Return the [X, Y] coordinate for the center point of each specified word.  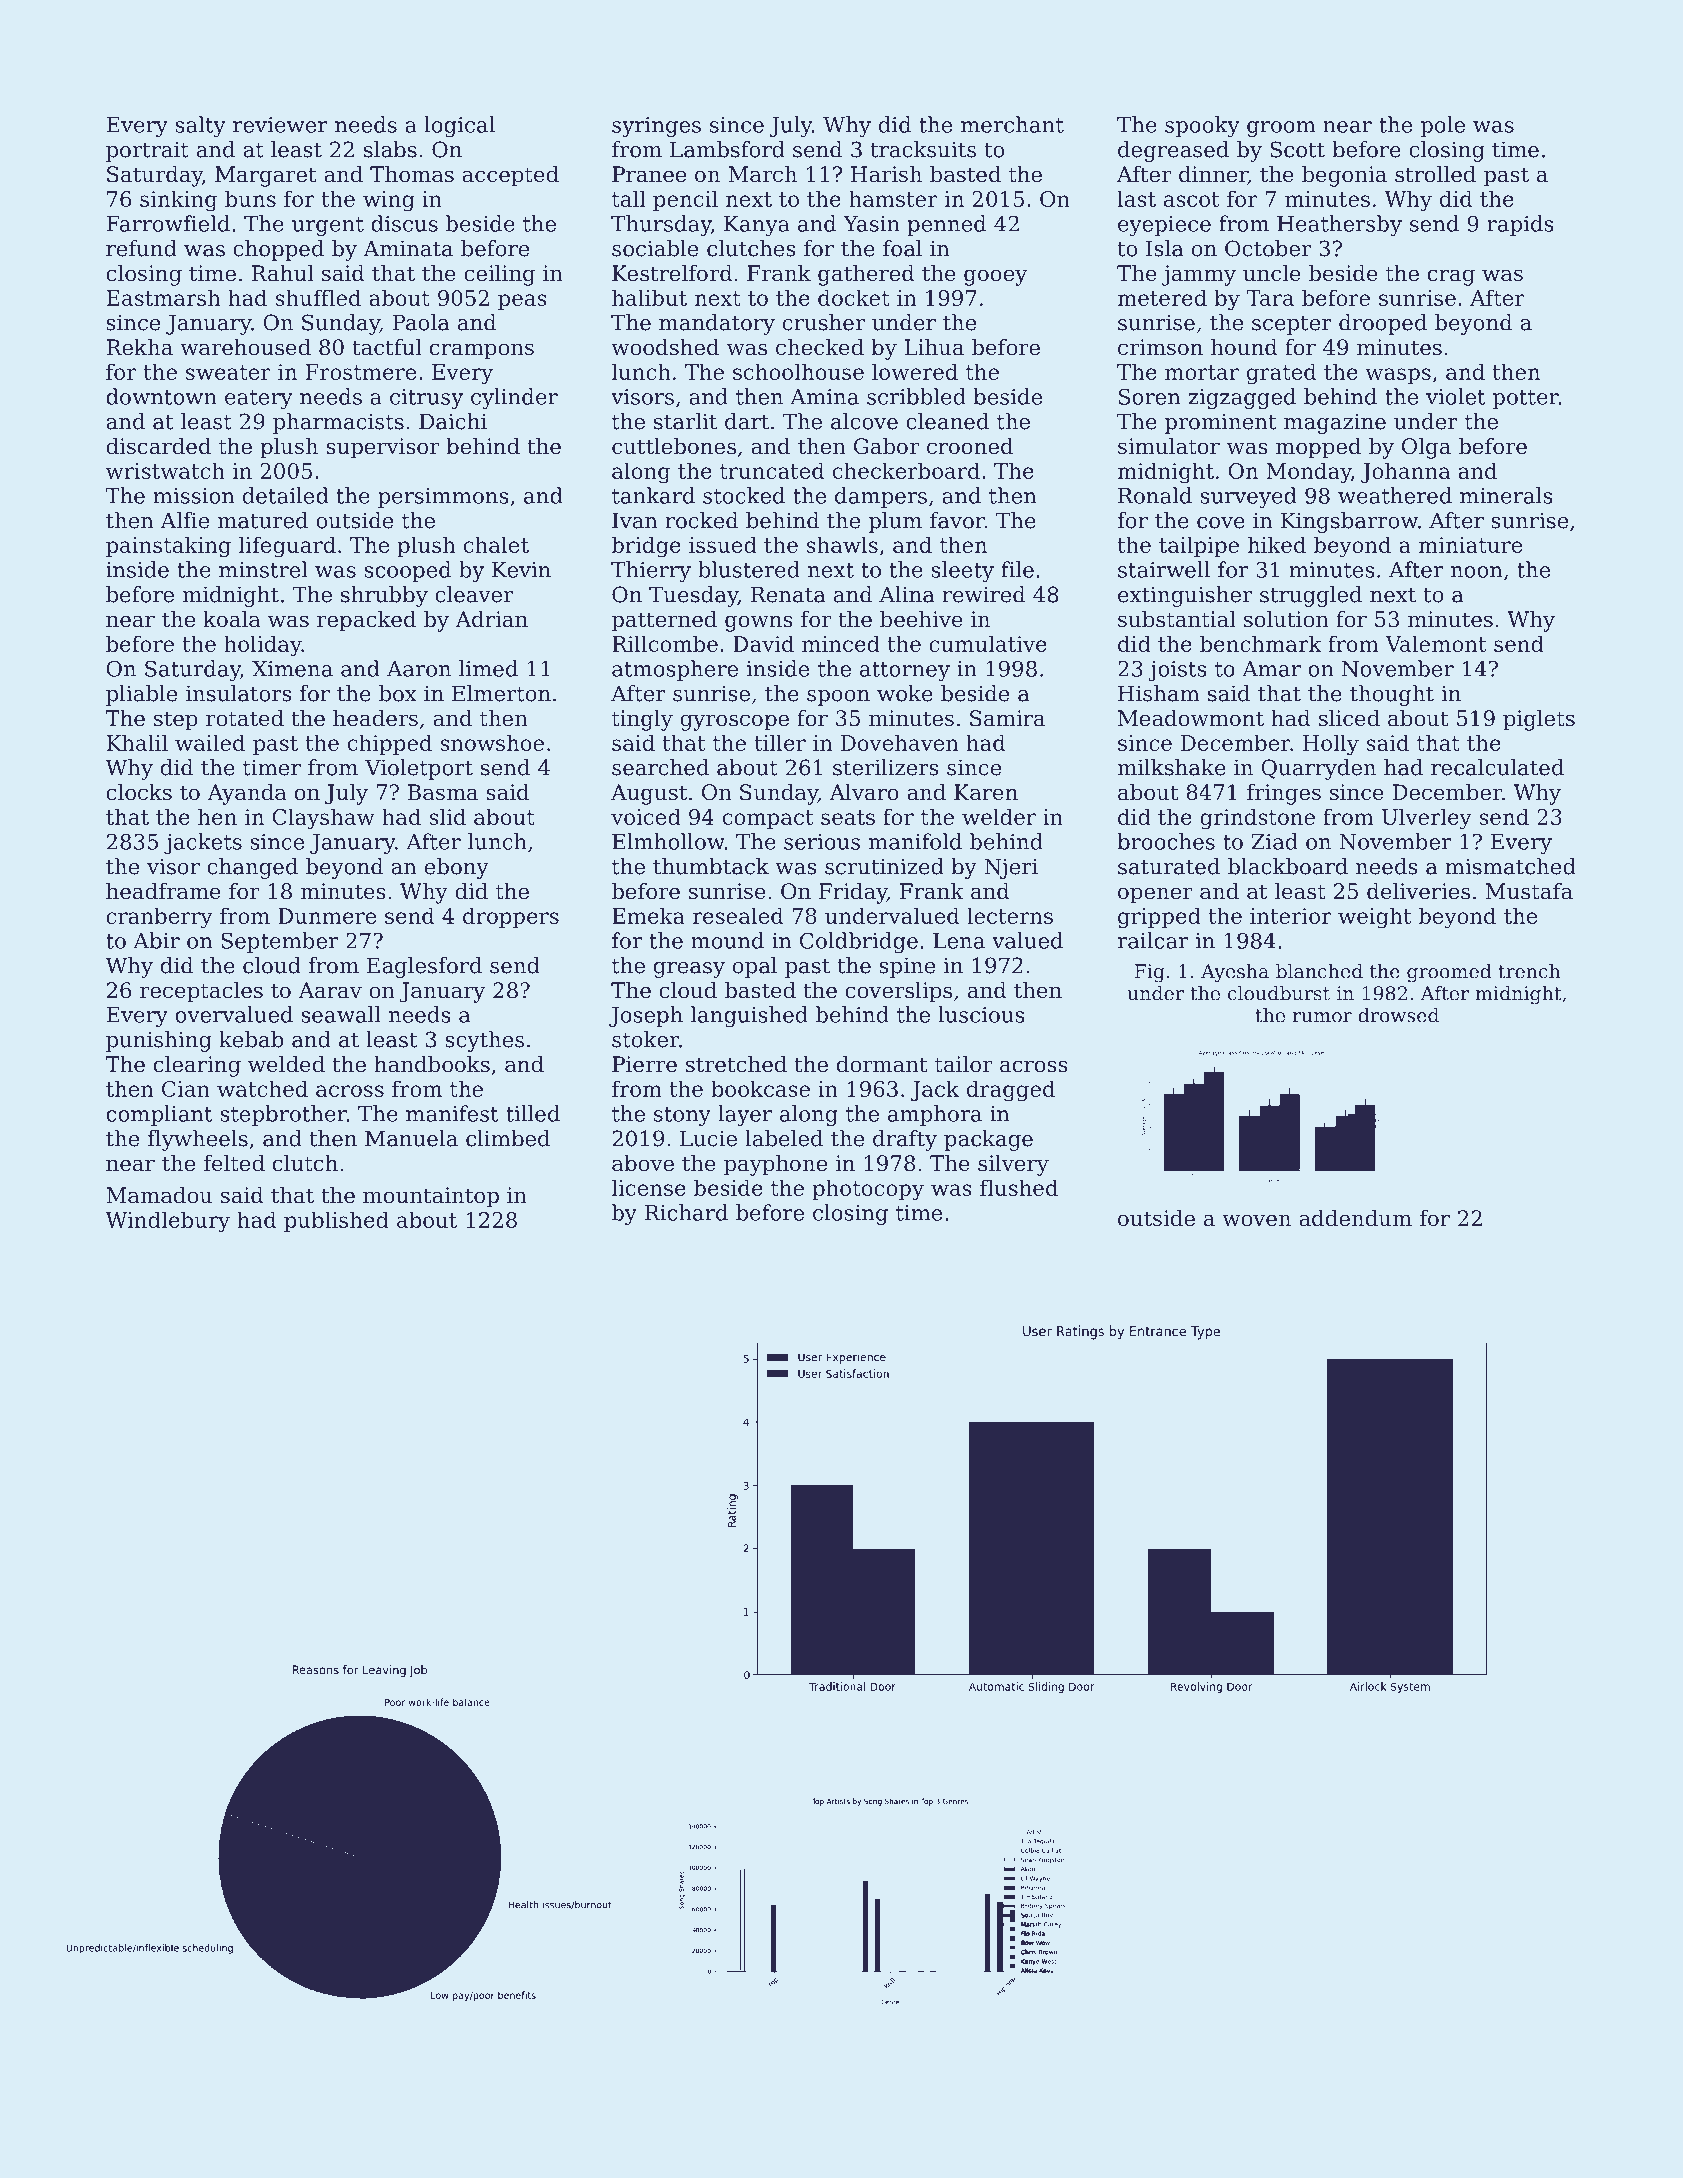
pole [1443, 126]
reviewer [280, 125]
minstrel [263, 569]
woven [1256, 1220]
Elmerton [501, 693]
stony [682, 1116]
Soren [1149, 396]
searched [660, 767]
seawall [341, 1014]
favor [957, 520]
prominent [1220, 423]
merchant [1012, 124]
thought [1392, 695]
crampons [482, 351]
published [336, 1221]
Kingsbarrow [1349, 522]
